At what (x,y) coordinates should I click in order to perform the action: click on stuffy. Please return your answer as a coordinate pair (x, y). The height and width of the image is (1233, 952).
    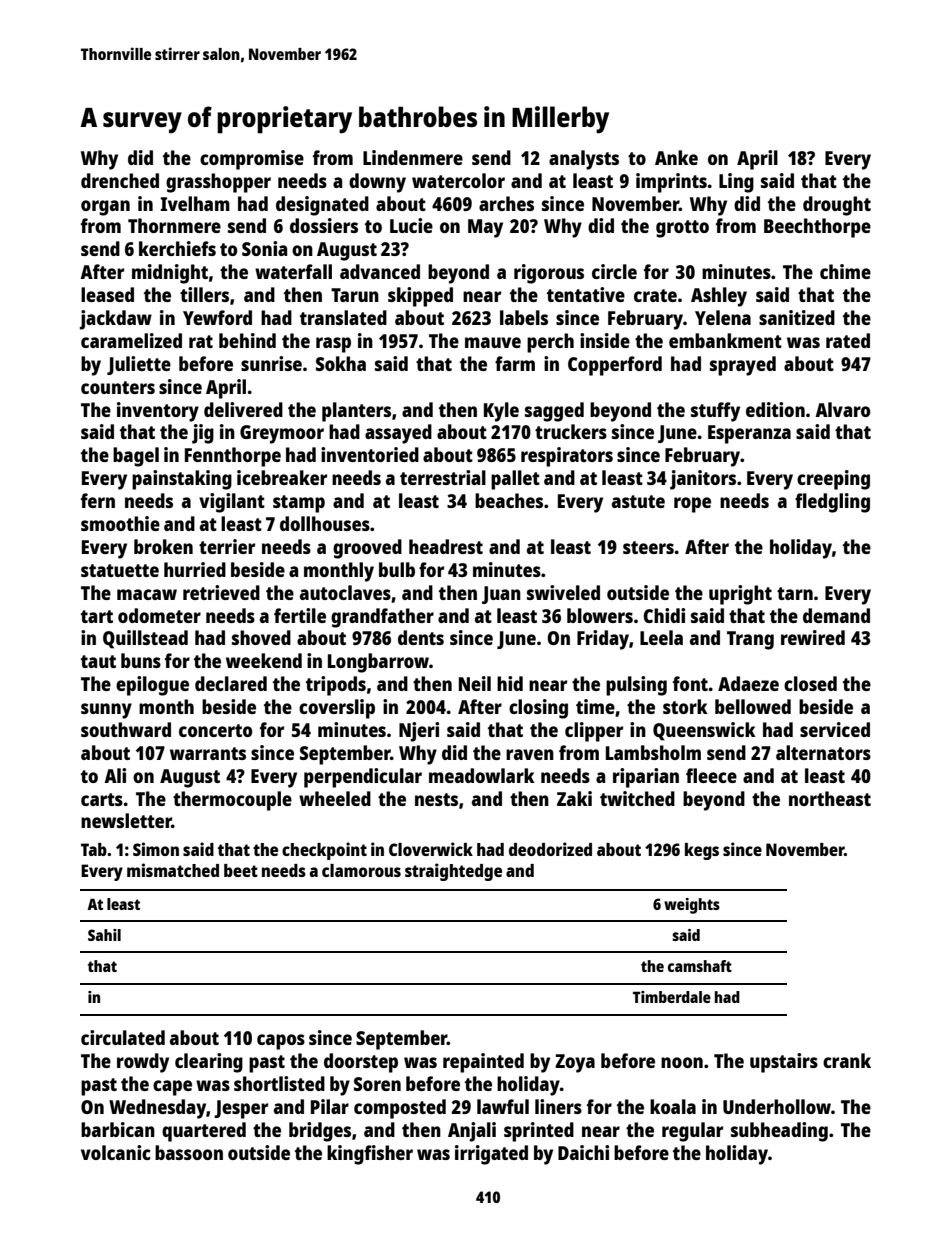
    Looking at the image, I should click on (715, 412).
